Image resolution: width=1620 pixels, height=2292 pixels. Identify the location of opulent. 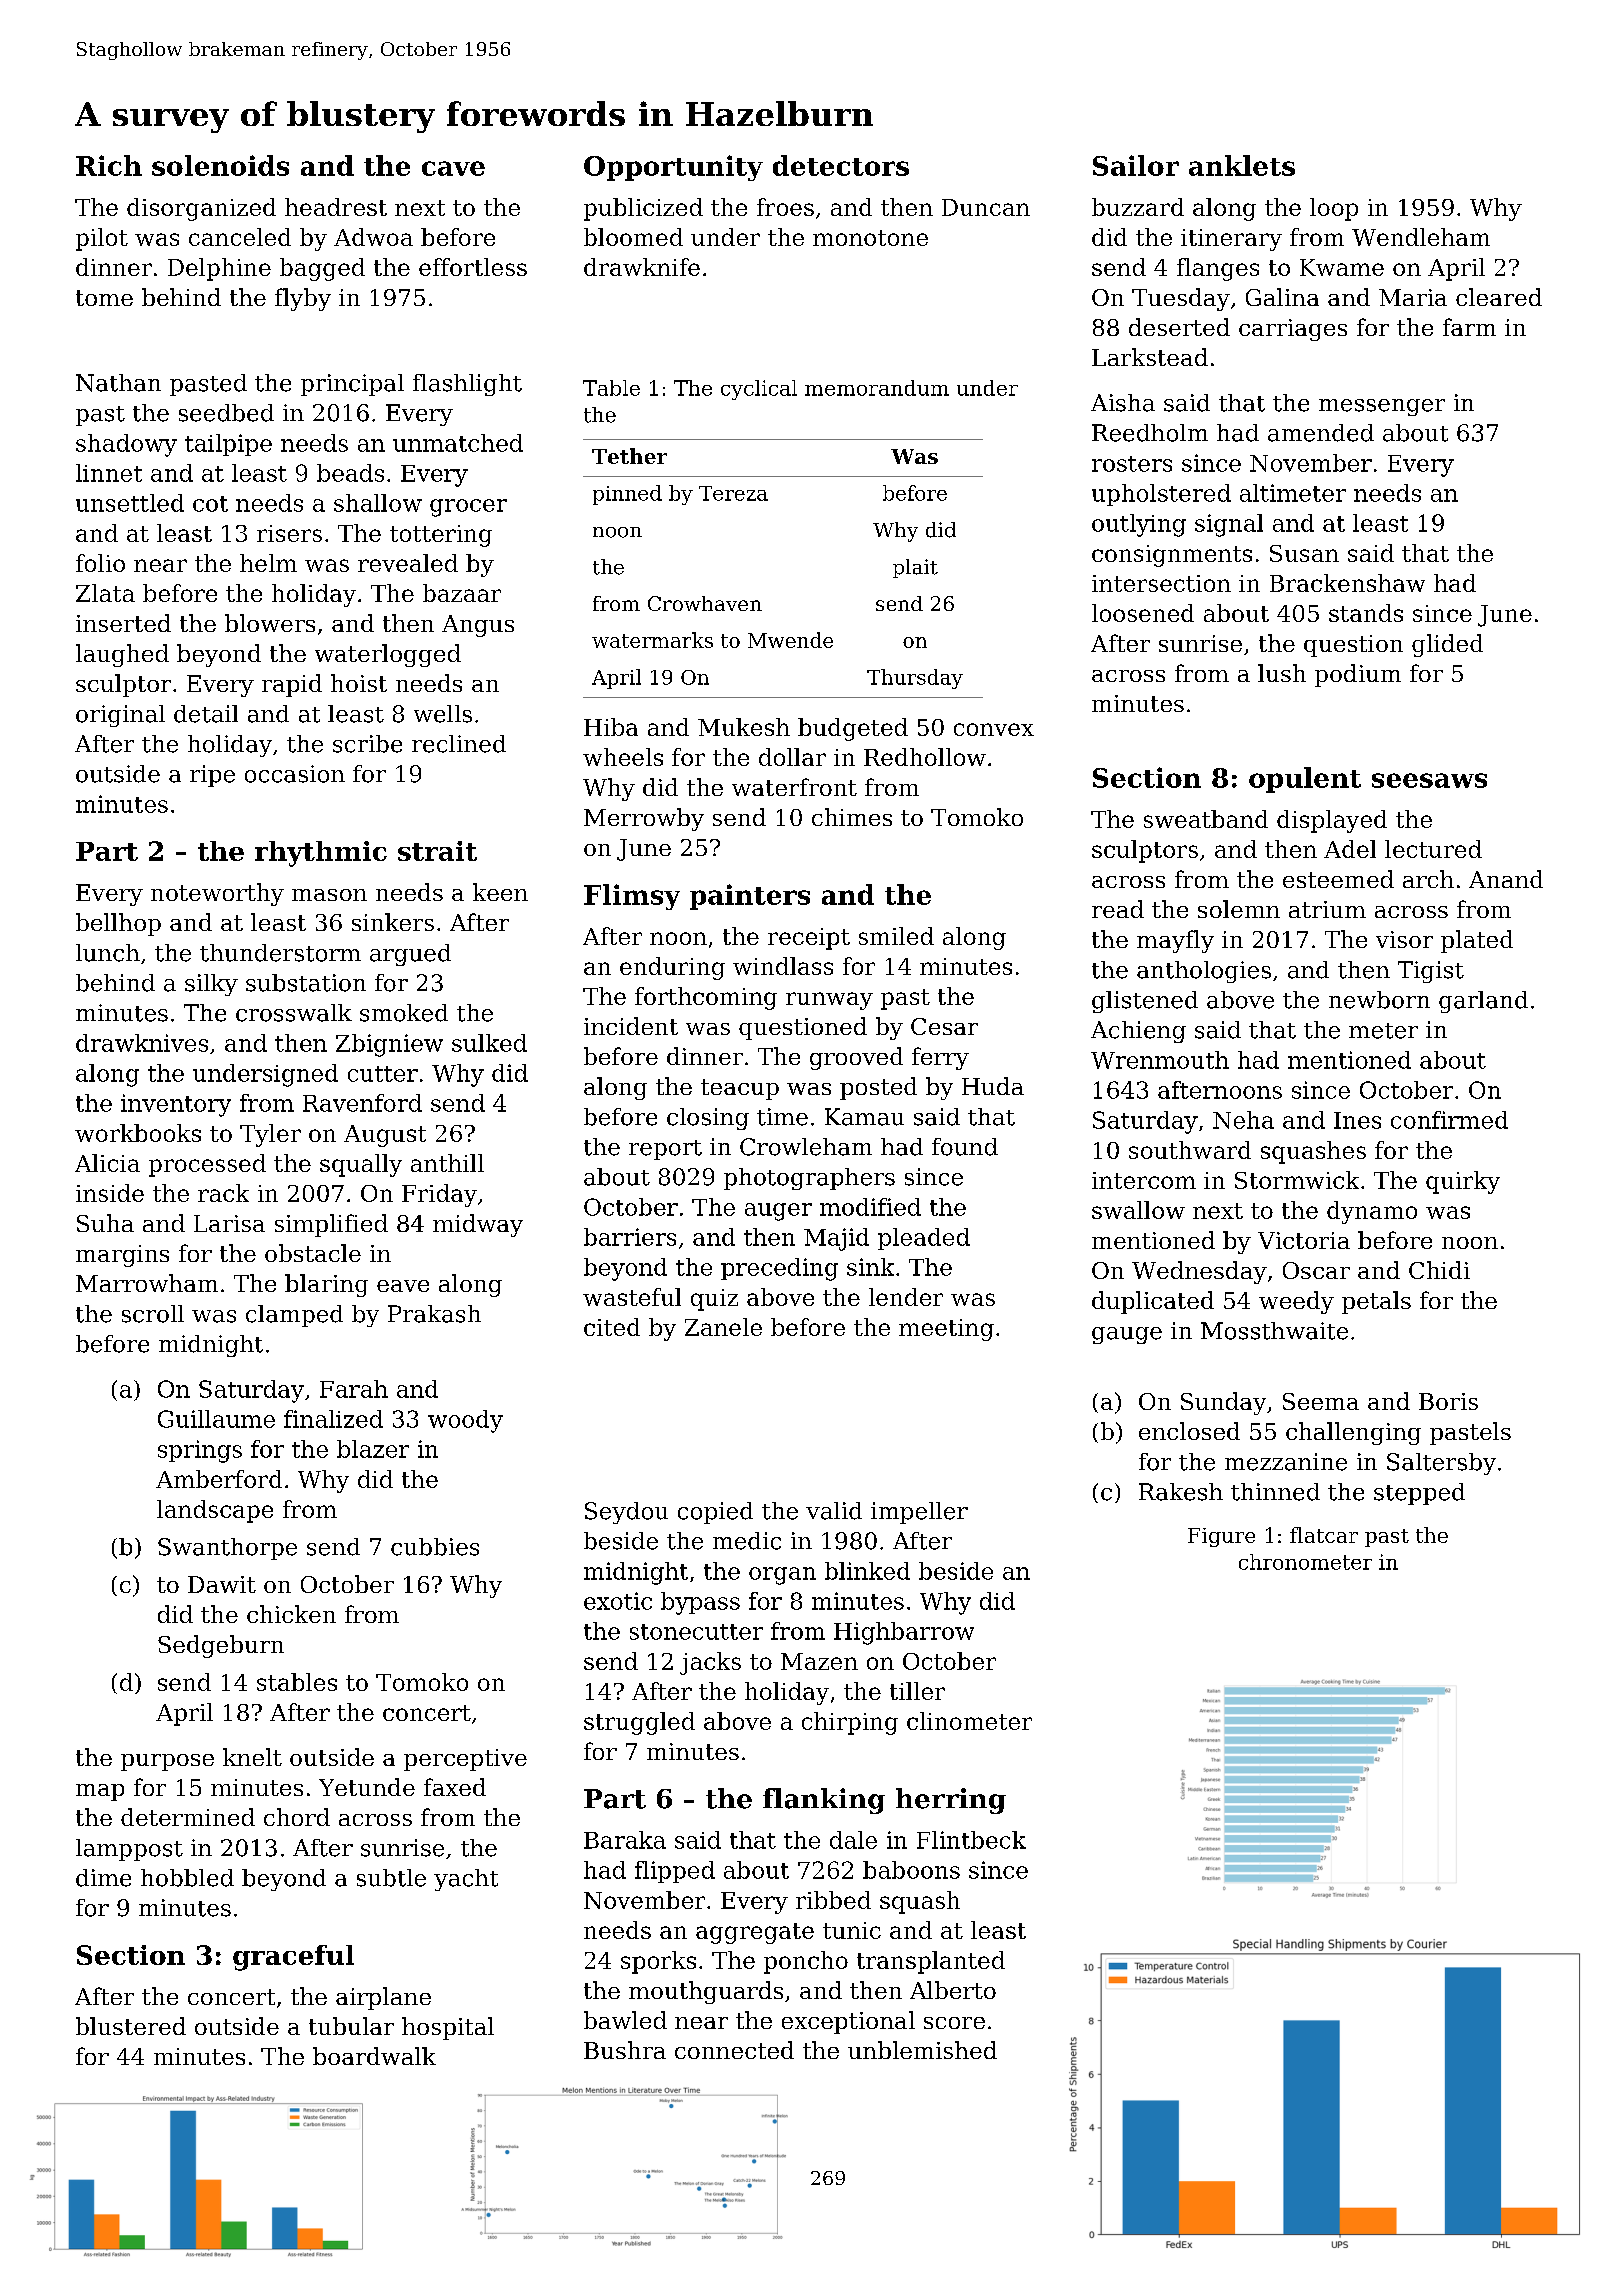
(1305, 780).
